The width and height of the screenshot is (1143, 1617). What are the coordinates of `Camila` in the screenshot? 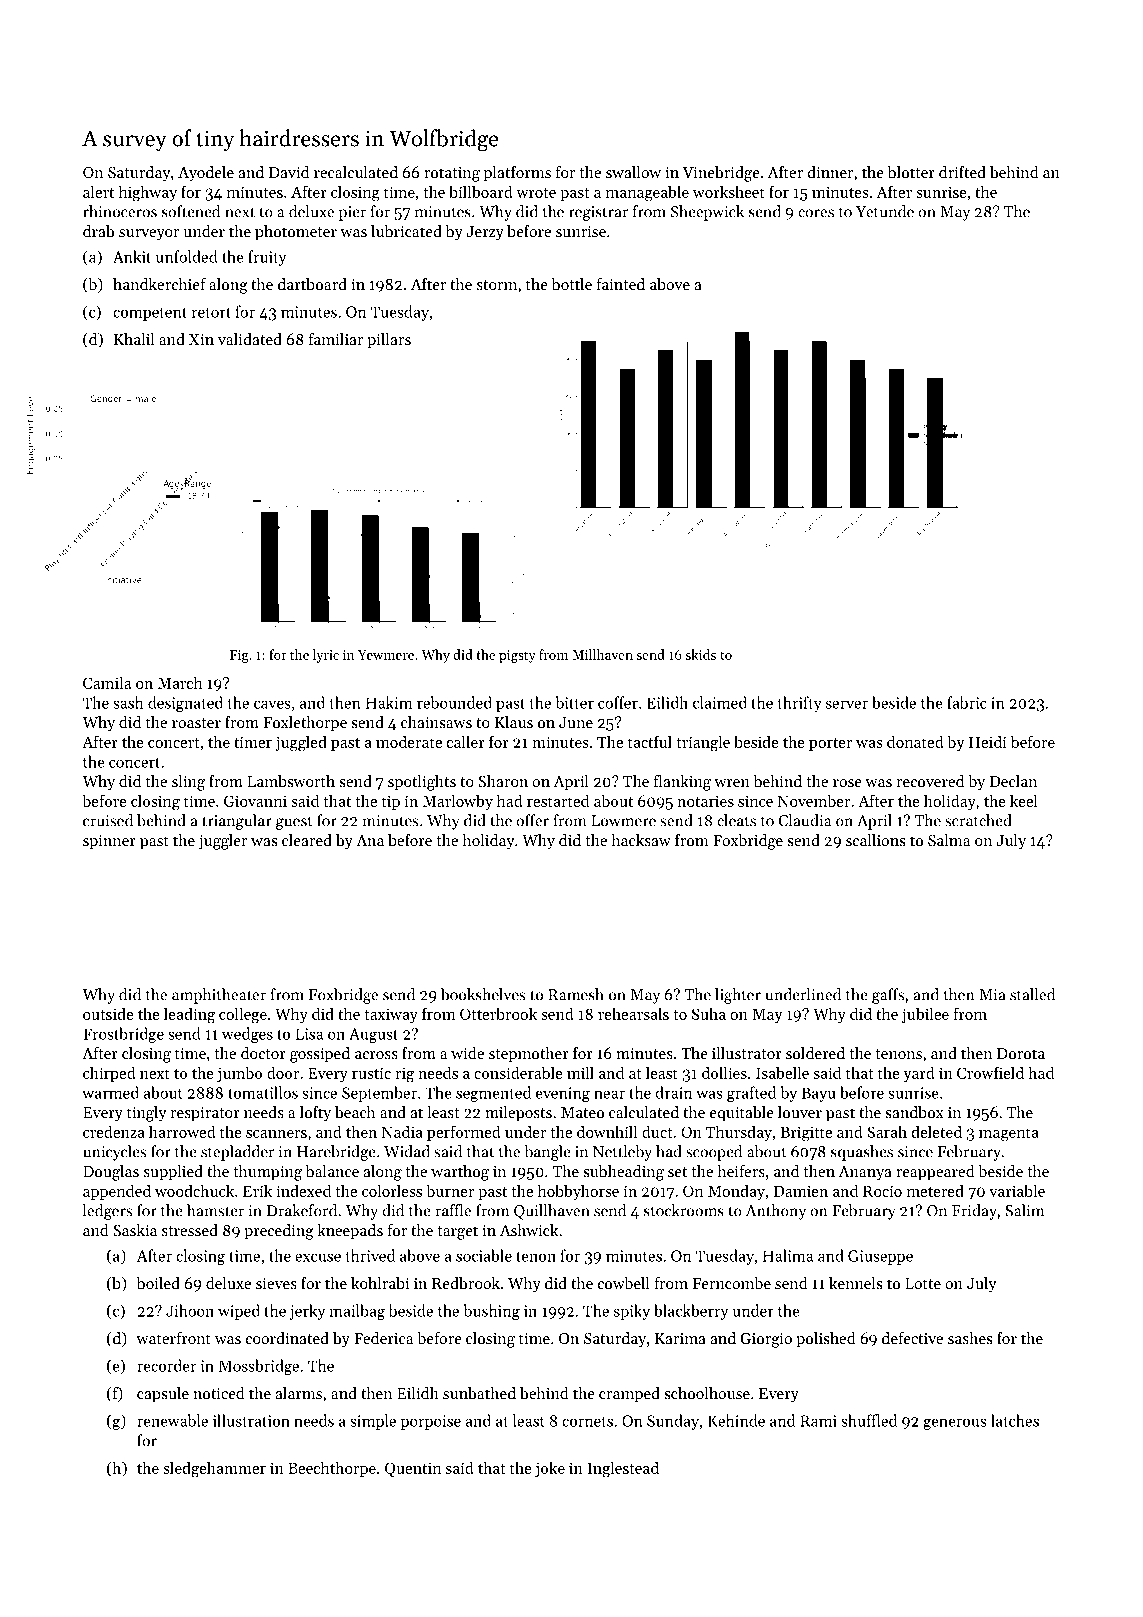 It's located at (107, 682).
